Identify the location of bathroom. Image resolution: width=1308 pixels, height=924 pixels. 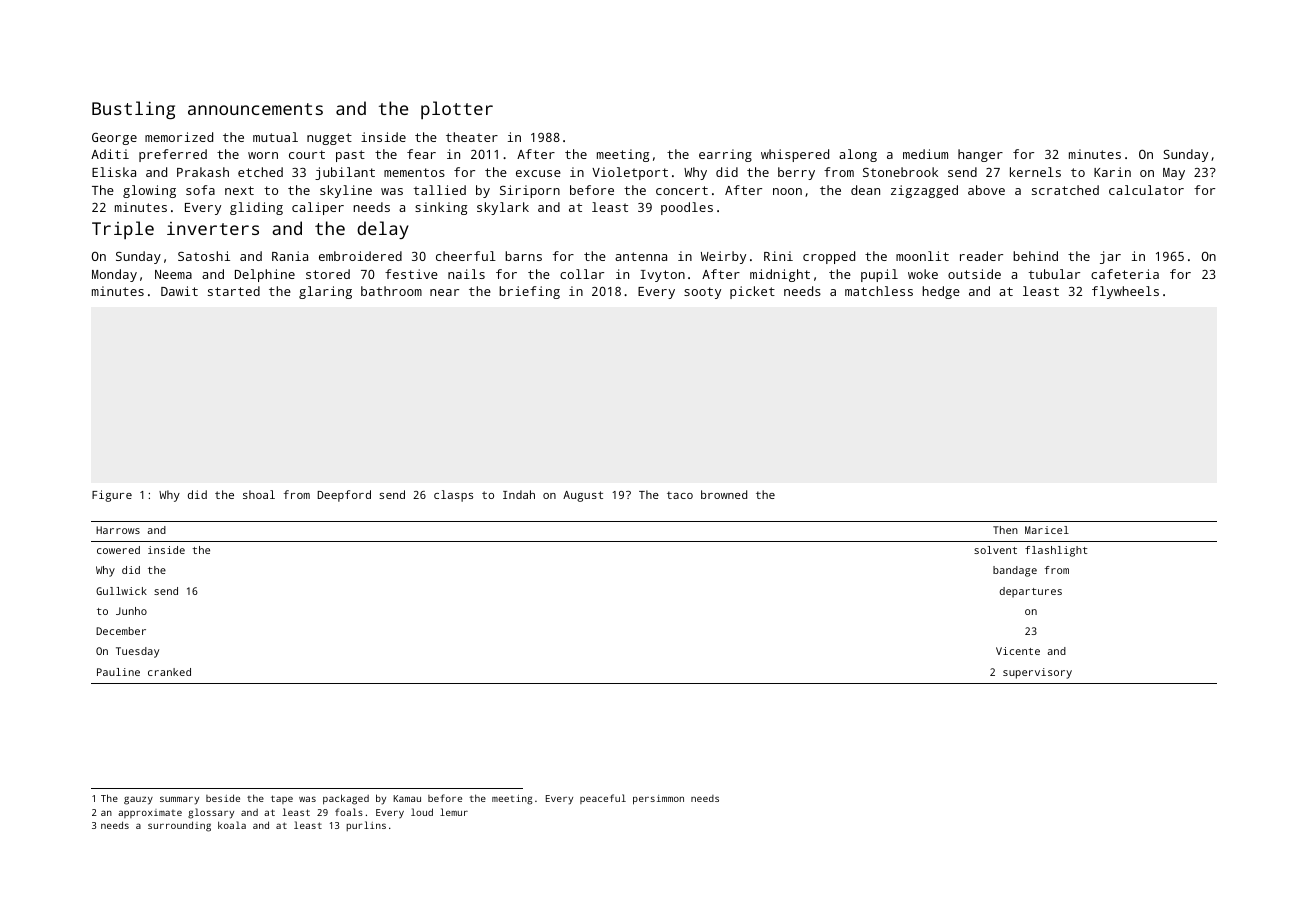
(391, 291).
